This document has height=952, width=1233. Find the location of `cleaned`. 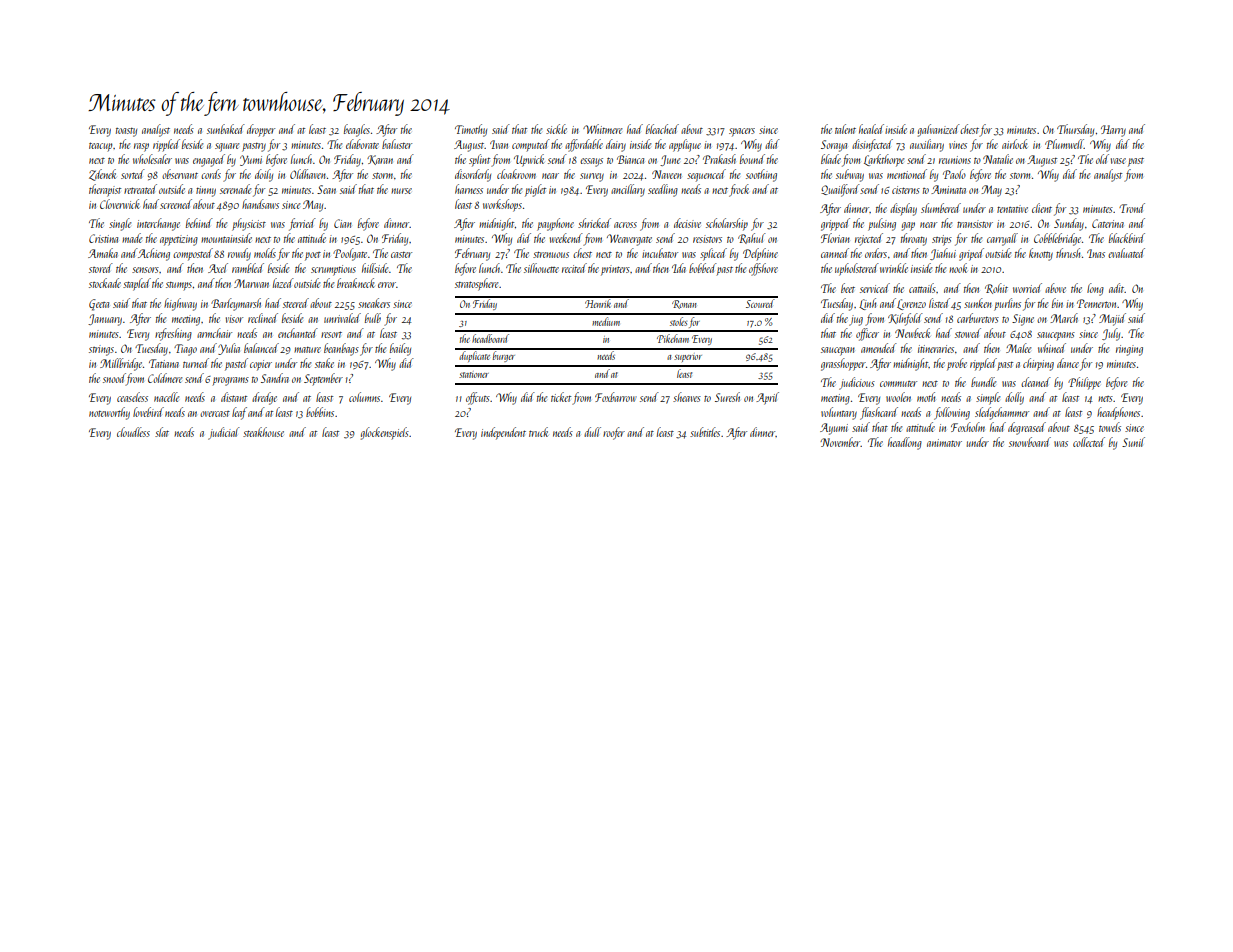

cleaned is located at coordinates (1036, 382).
